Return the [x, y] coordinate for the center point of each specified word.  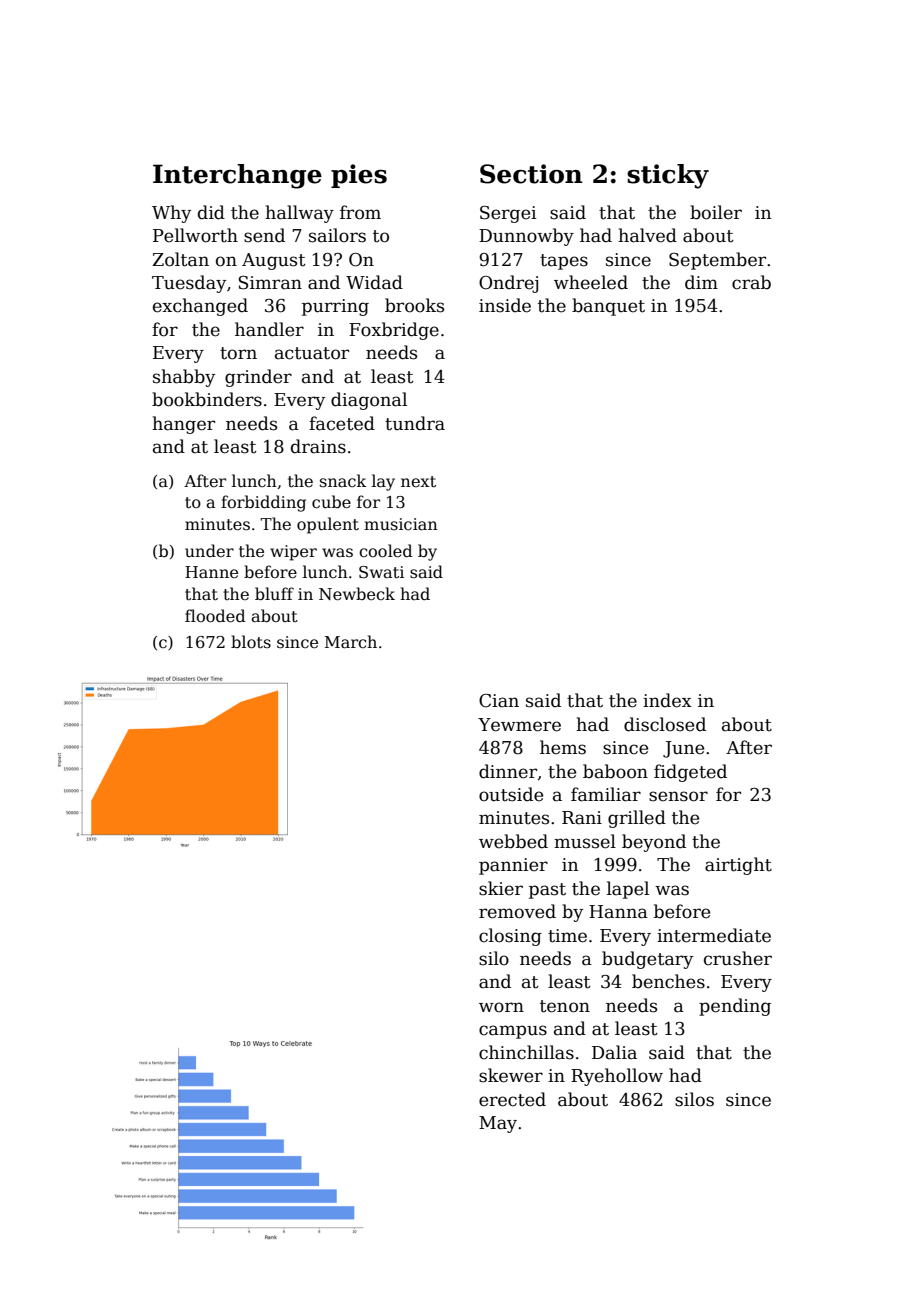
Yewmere [519, 725]
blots [251, 642]
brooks [414, 305]
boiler [716, 212]
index [667, 700]
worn [501, 1007]
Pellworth [195, 235]
